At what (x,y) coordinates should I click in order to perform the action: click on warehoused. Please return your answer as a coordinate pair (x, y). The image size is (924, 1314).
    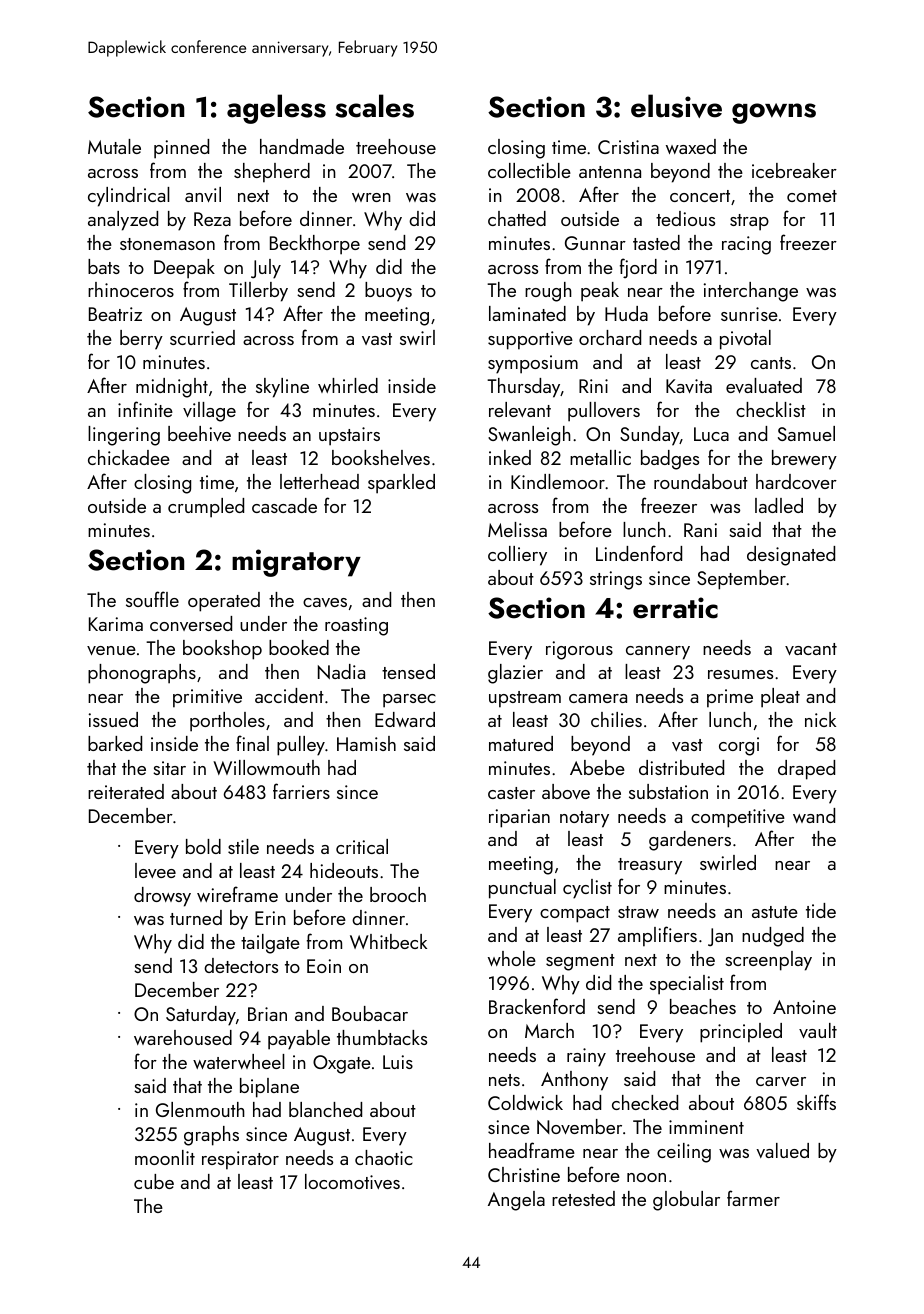
    Looking at the image, I should click on (183, 1037).
